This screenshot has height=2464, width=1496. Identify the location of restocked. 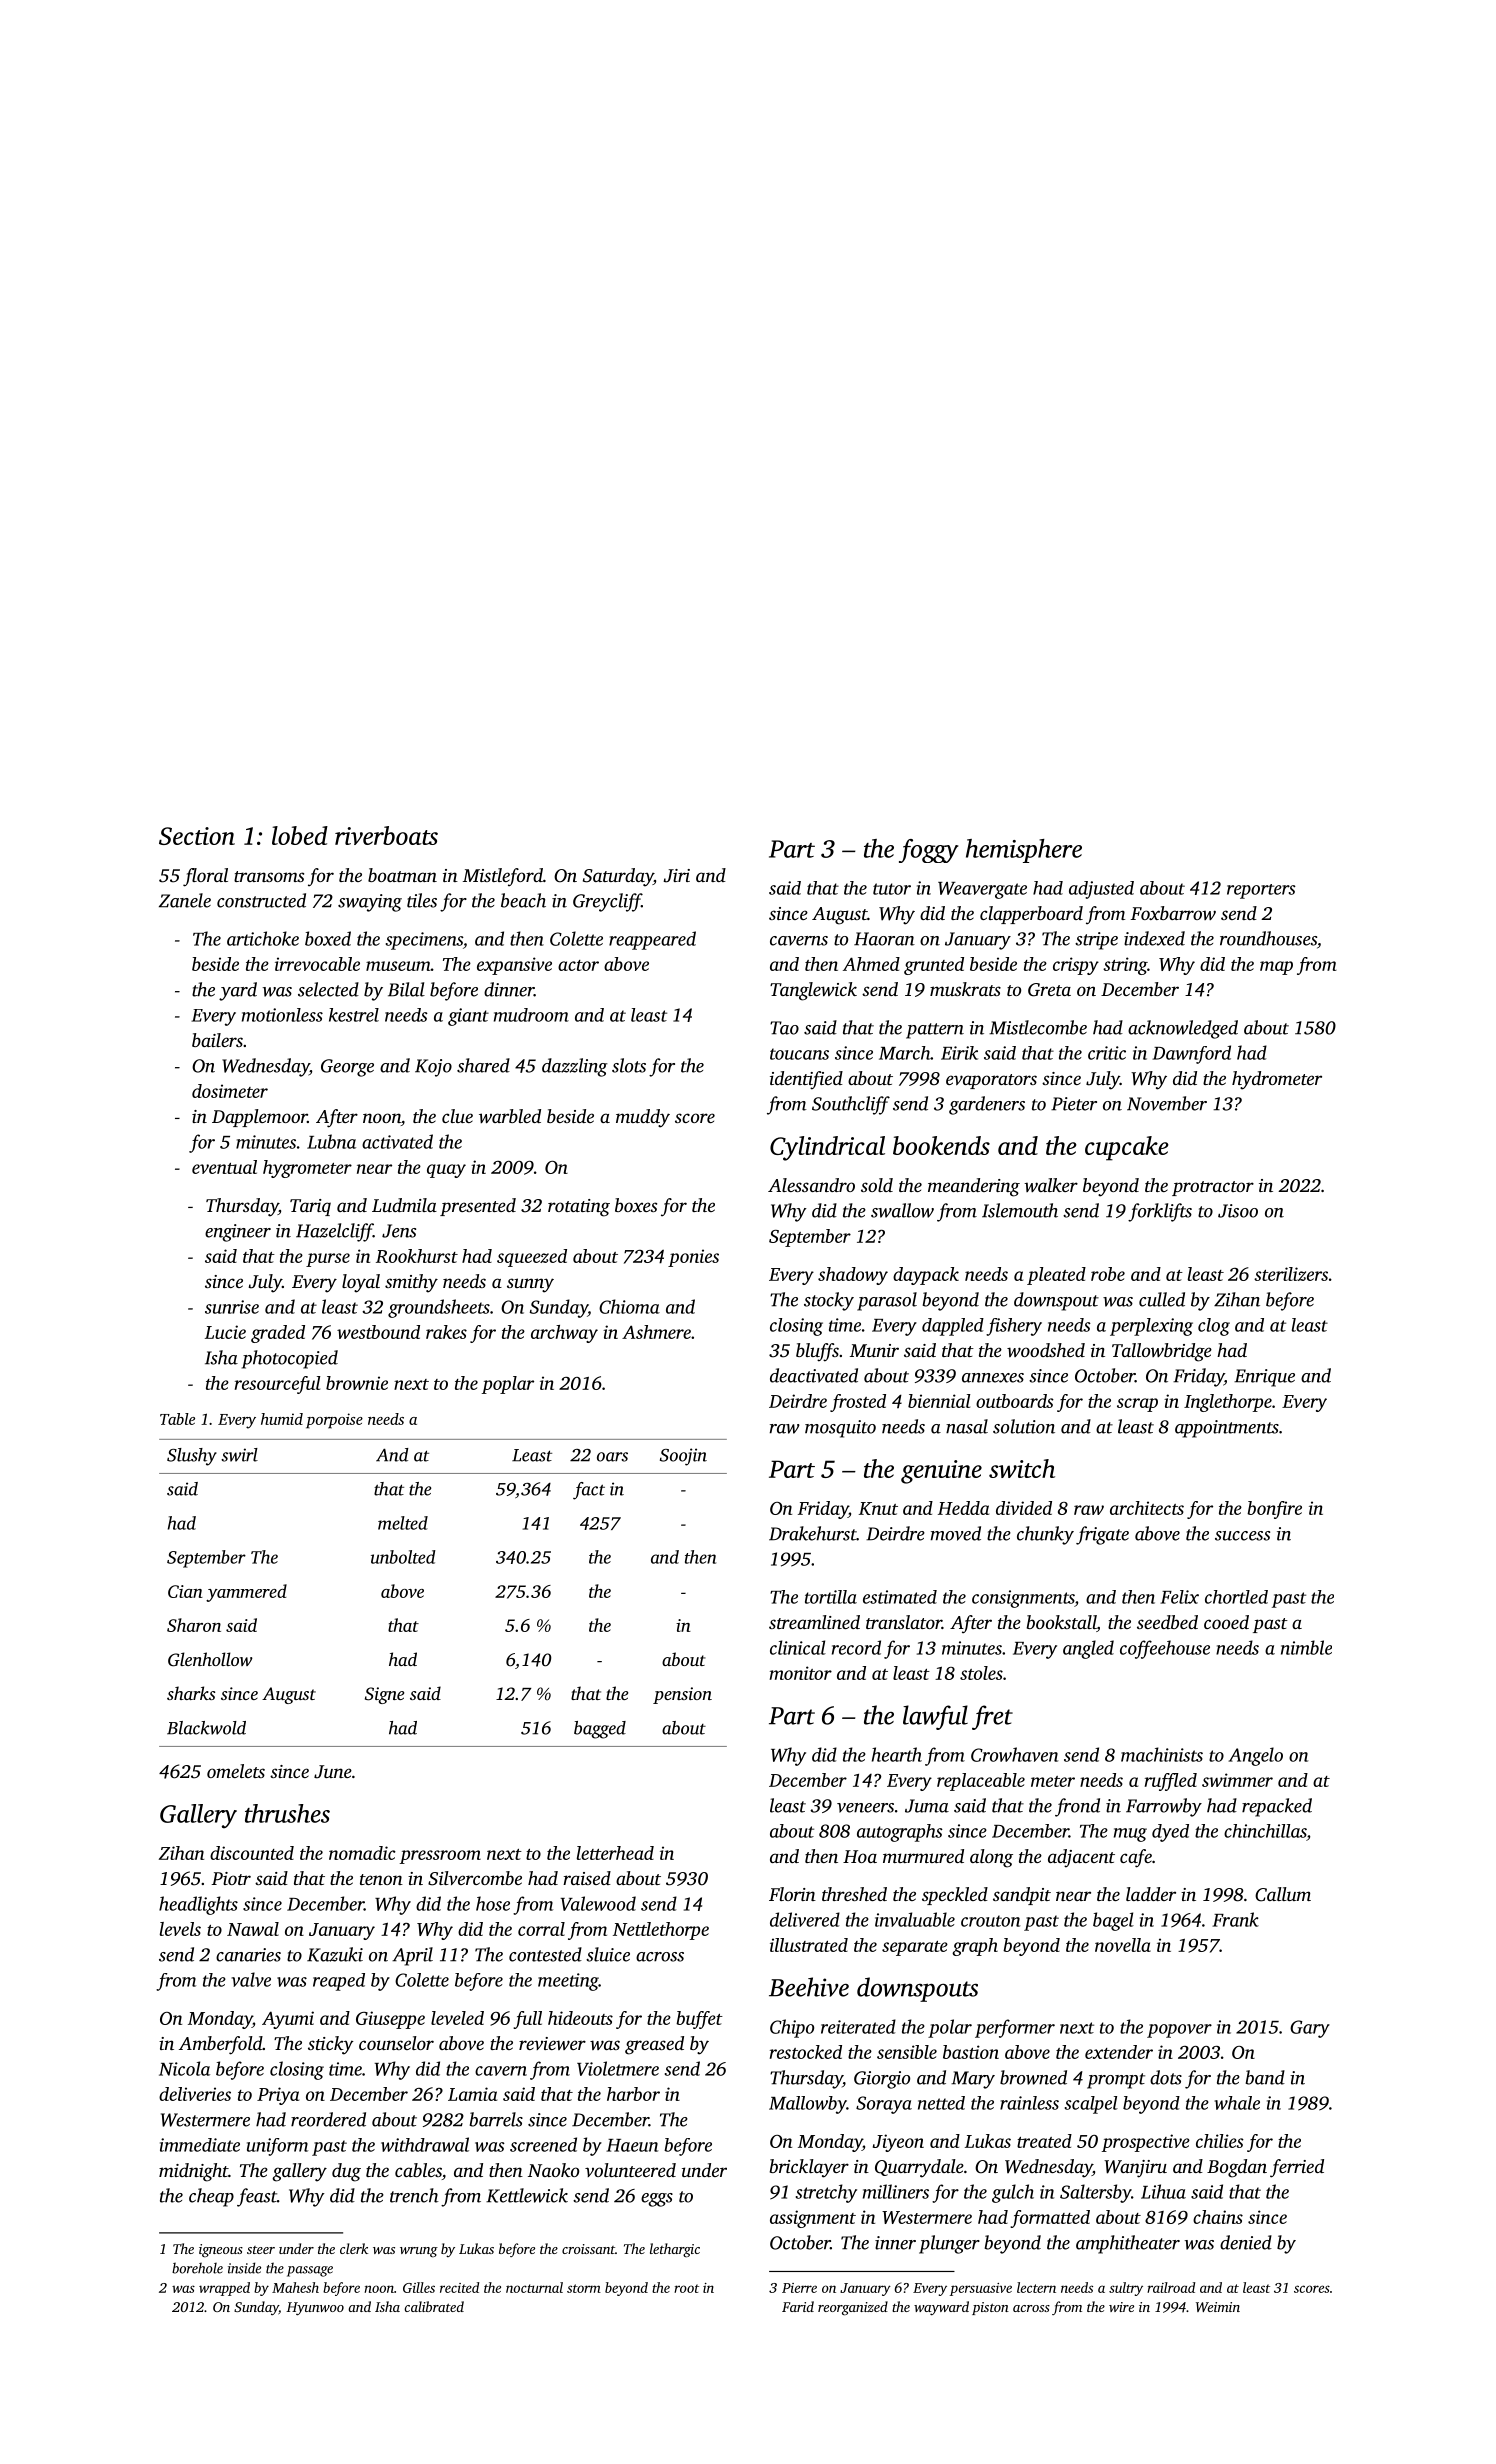
(806, 2052).
